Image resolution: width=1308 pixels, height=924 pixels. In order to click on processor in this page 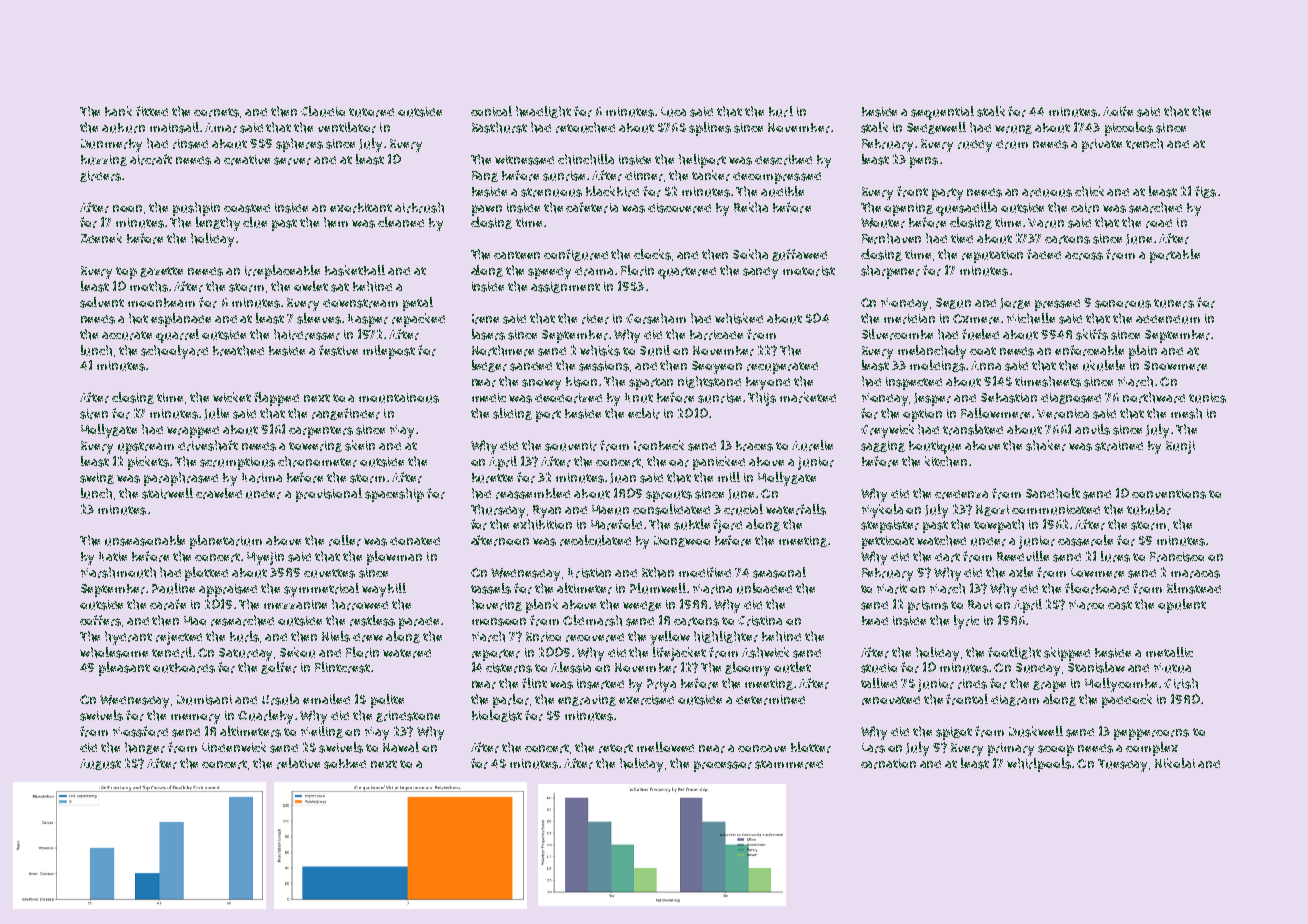, I will do `click(723, 766)`.
